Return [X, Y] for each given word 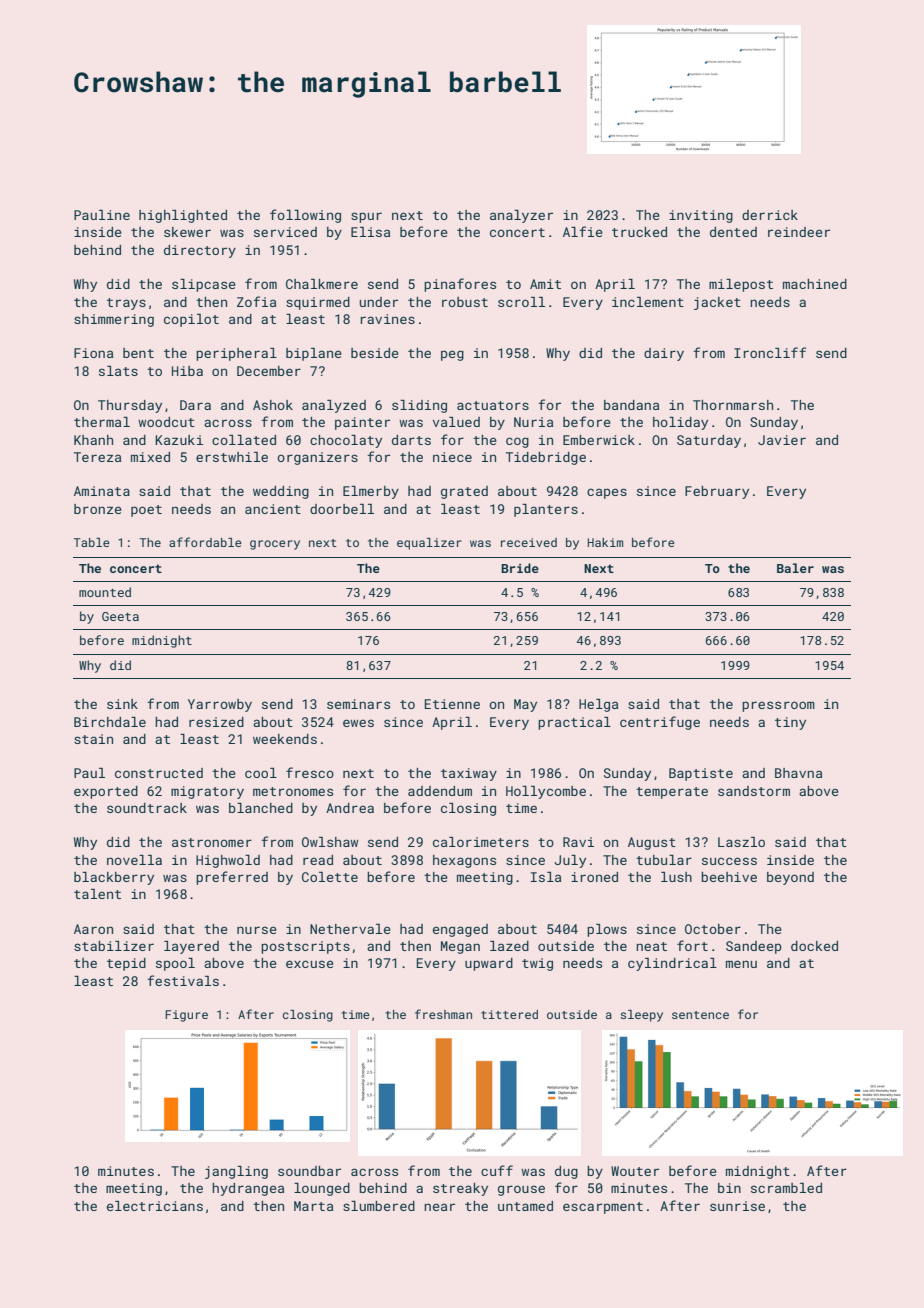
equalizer [429, 544]
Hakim [605, 542]
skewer [187, 232]
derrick [770, 215]
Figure [186, 1016]
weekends [285, 739]
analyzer [521, 216]
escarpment [603, 1208]
